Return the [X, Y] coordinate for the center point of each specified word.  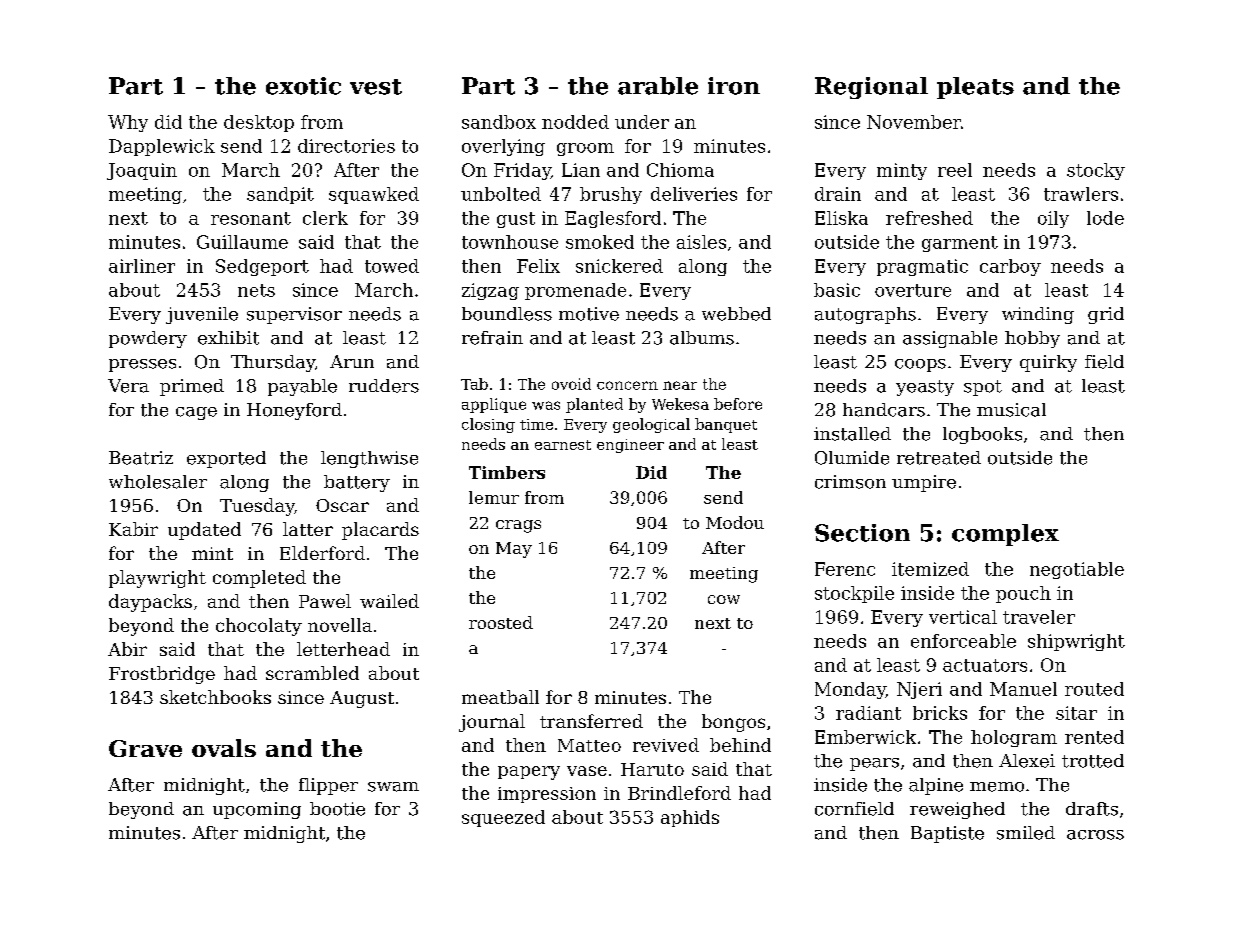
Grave [145, 748]
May [514, 550]
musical [1011, 410]
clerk [325, 218]
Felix [538, 266]
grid [1106, 315]
